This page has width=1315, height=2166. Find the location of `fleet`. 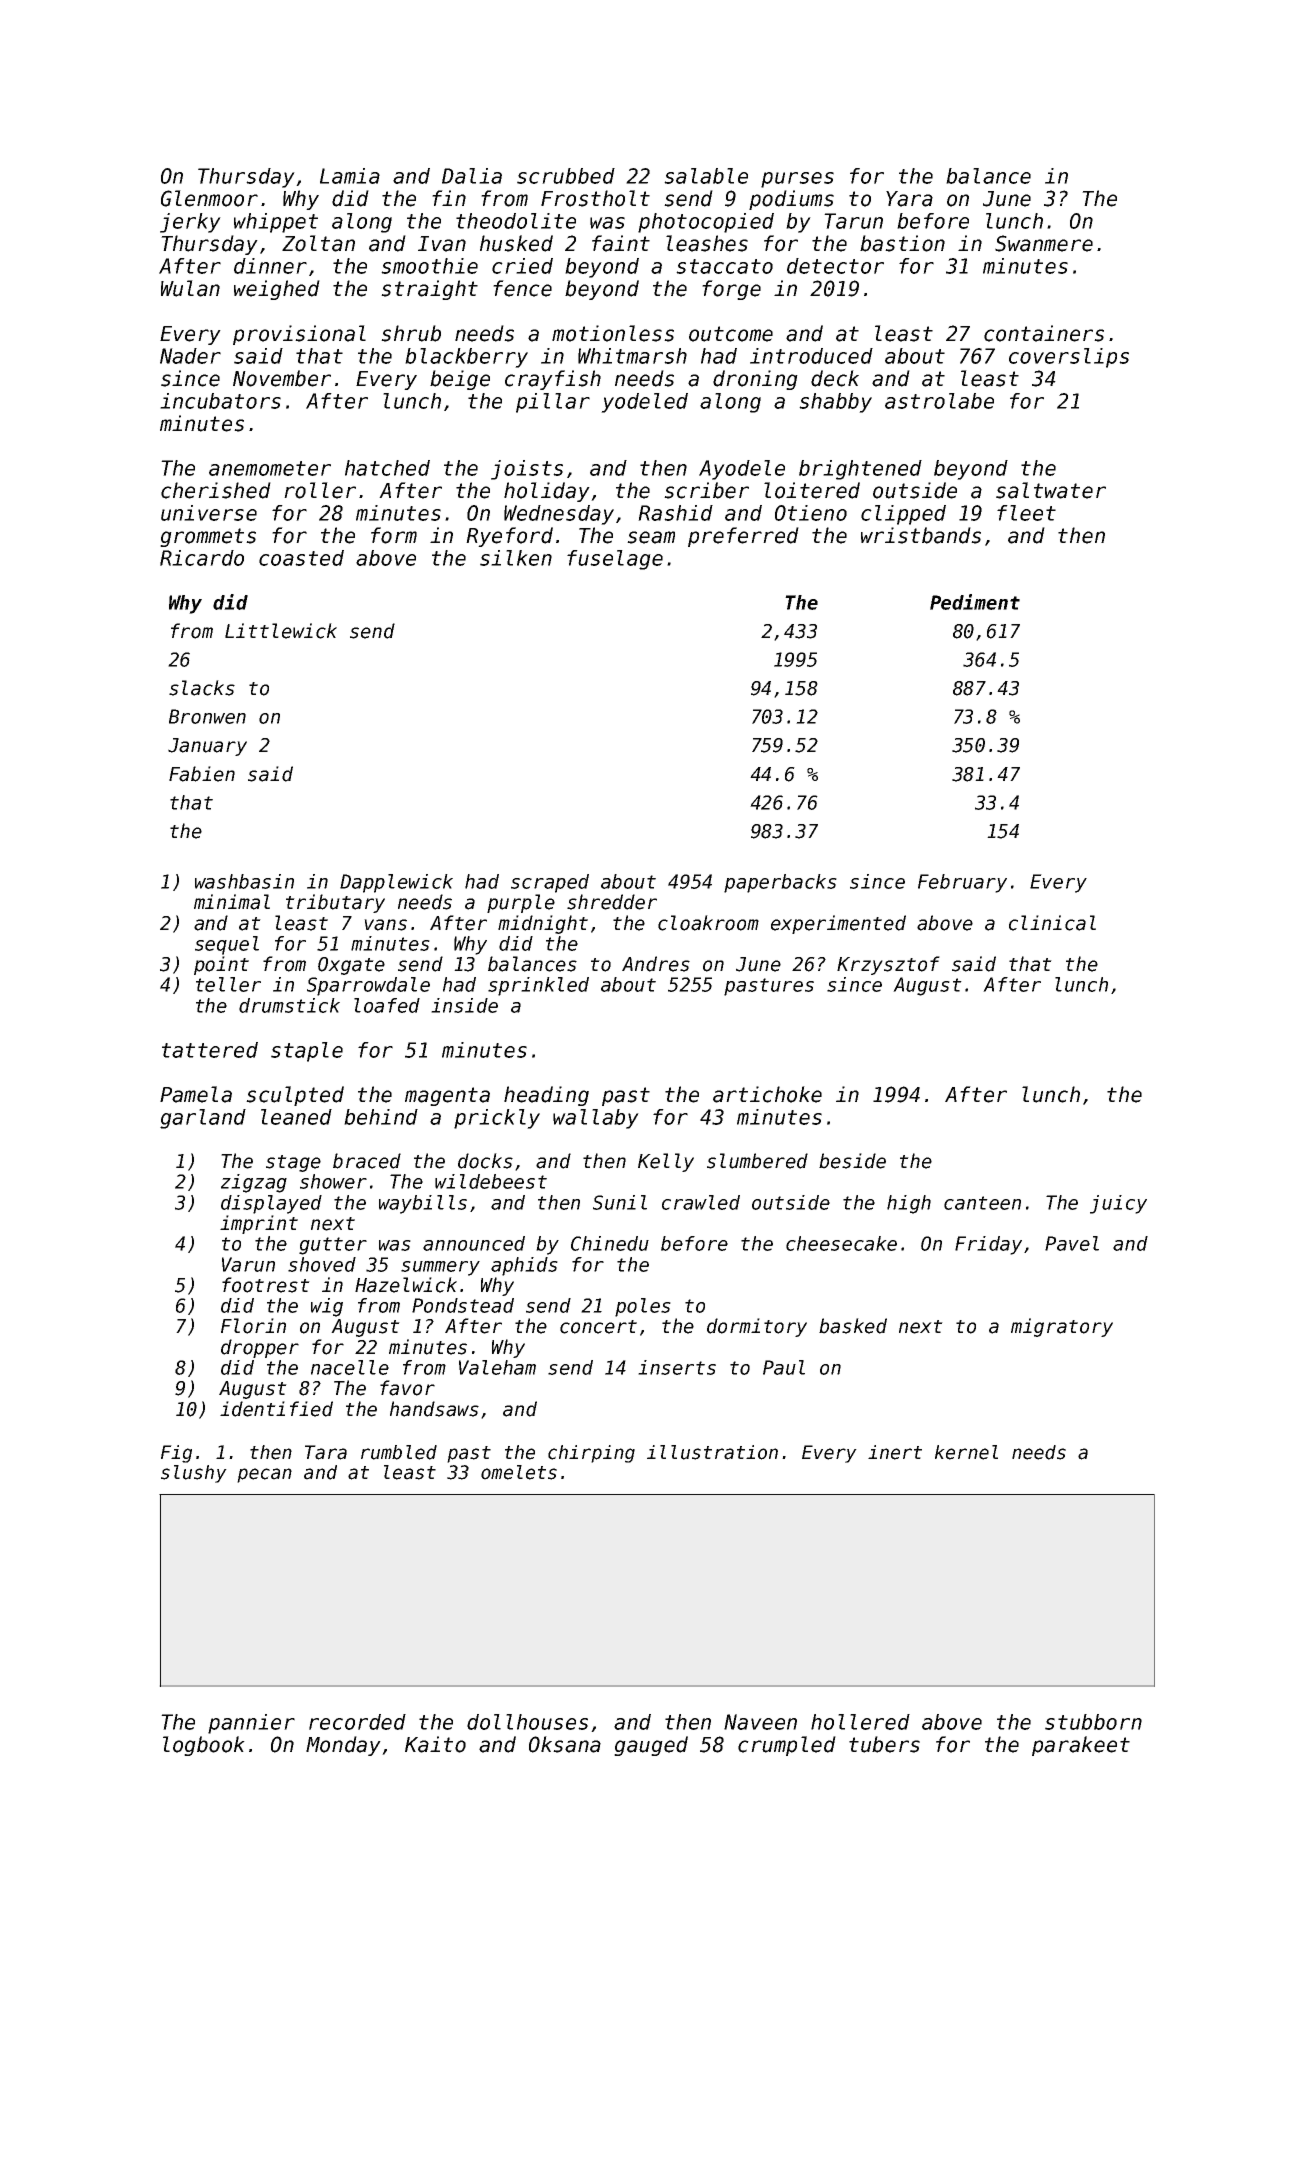

fleet is located at coordinates (1026, 513).
